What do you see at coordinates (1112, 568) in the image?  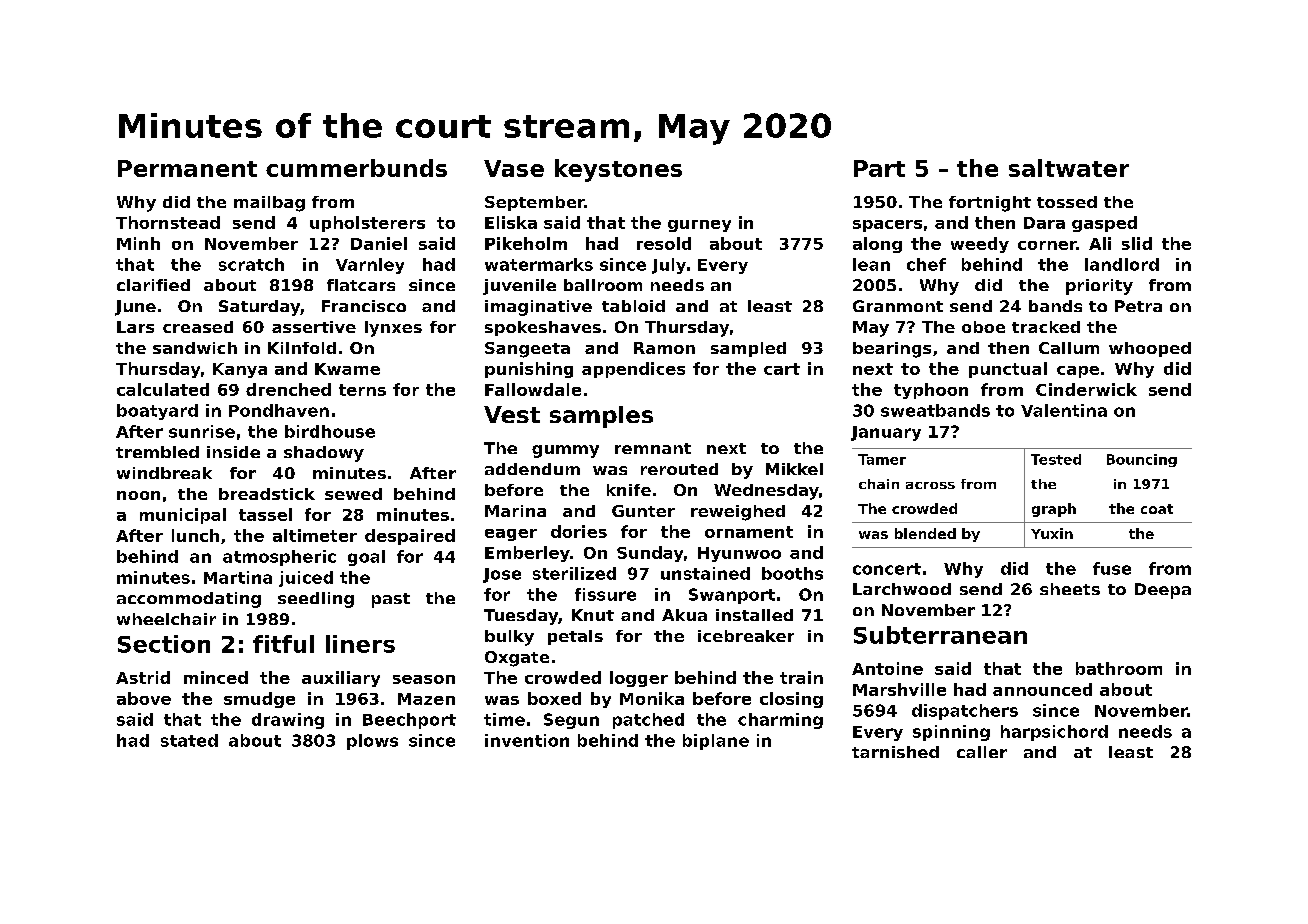 I see `fuse` at bounding box center [1112, 568].
